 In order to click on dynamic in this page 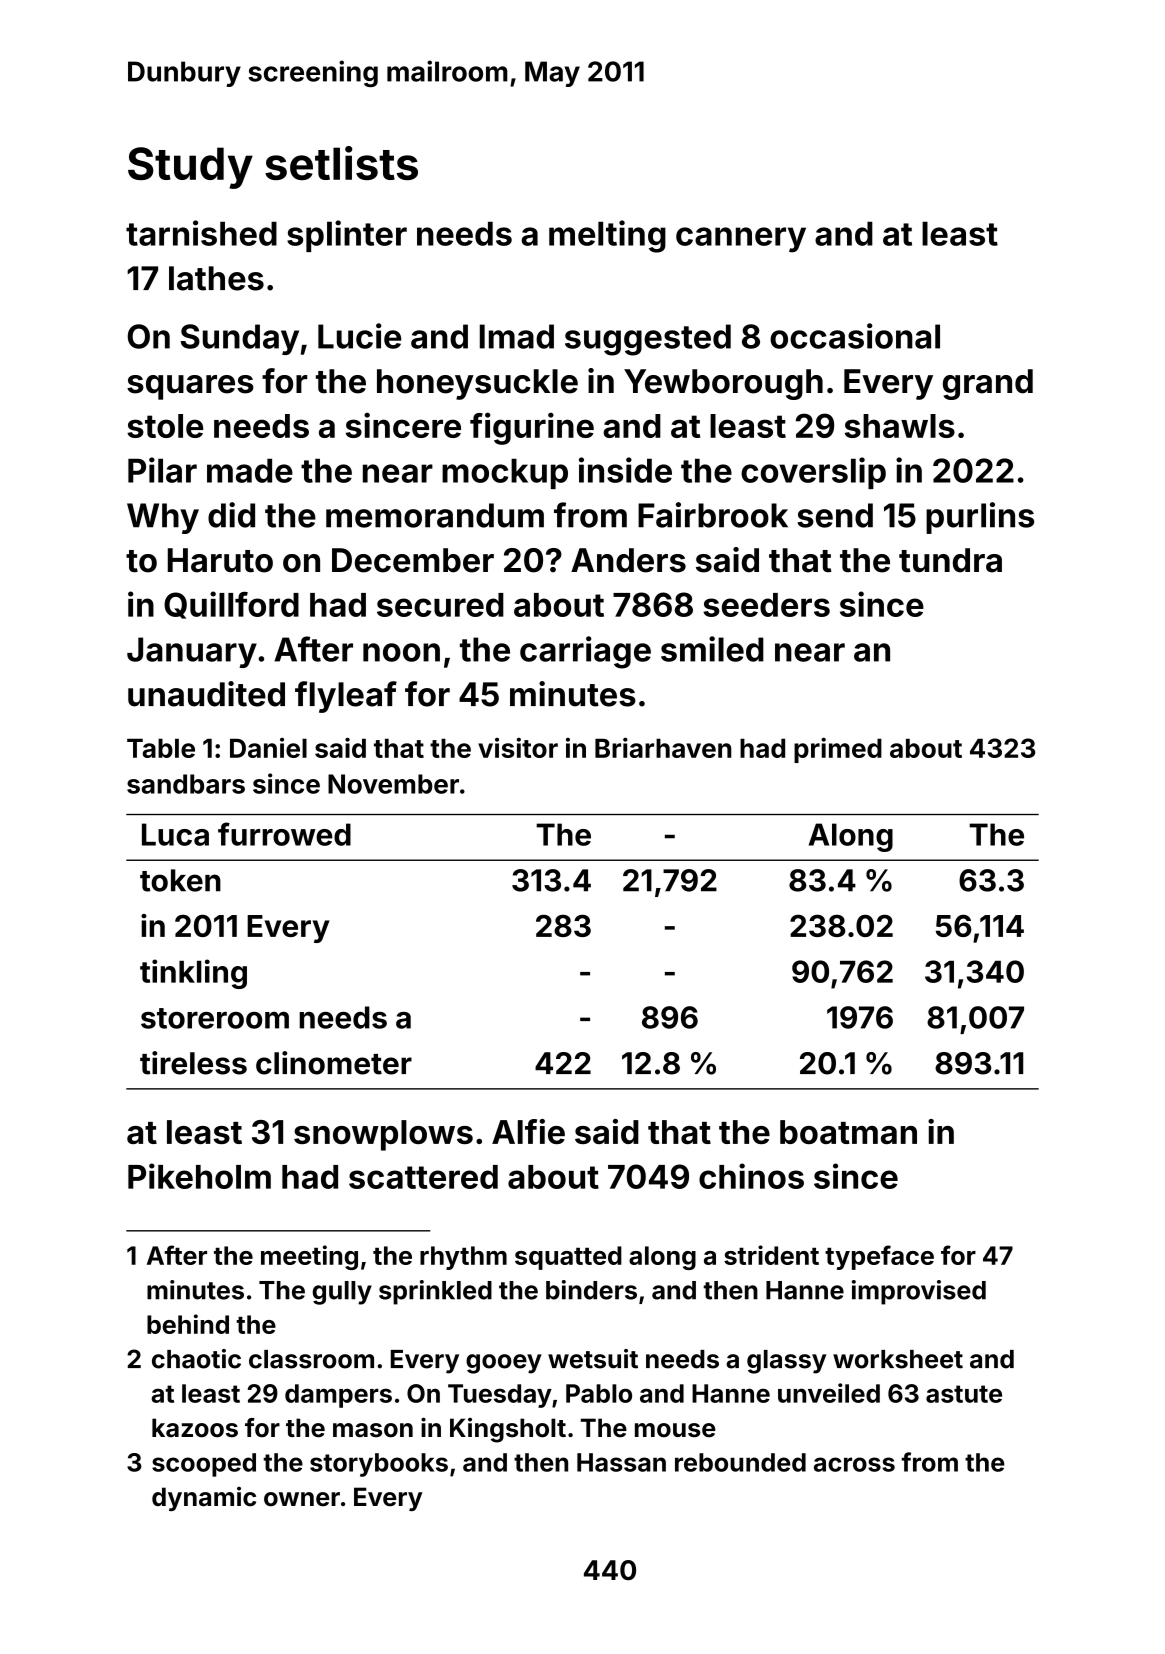, I will do `click(204, 1499)`.
